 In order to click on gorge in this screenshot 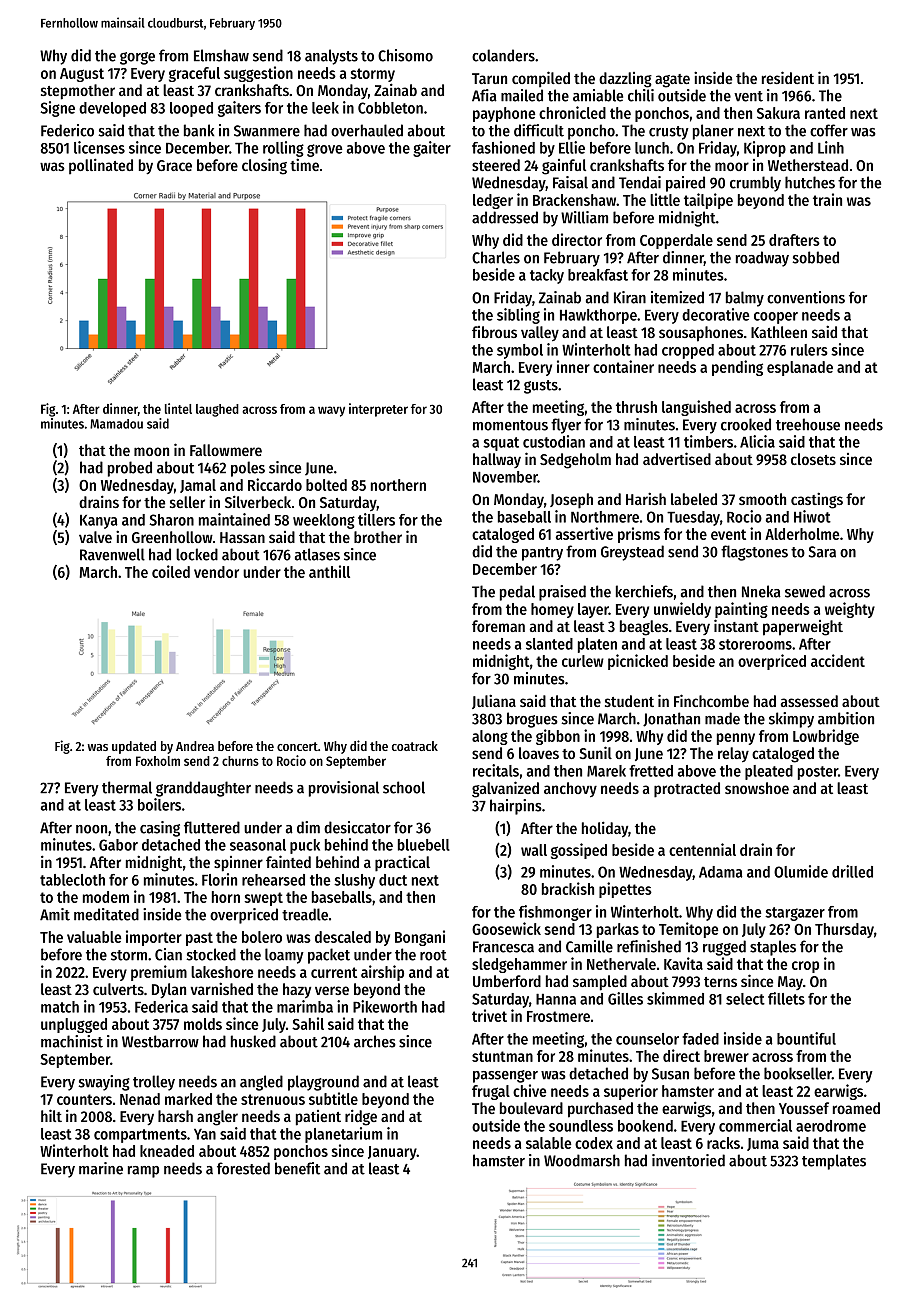, I will do `click(137, 58)`.
